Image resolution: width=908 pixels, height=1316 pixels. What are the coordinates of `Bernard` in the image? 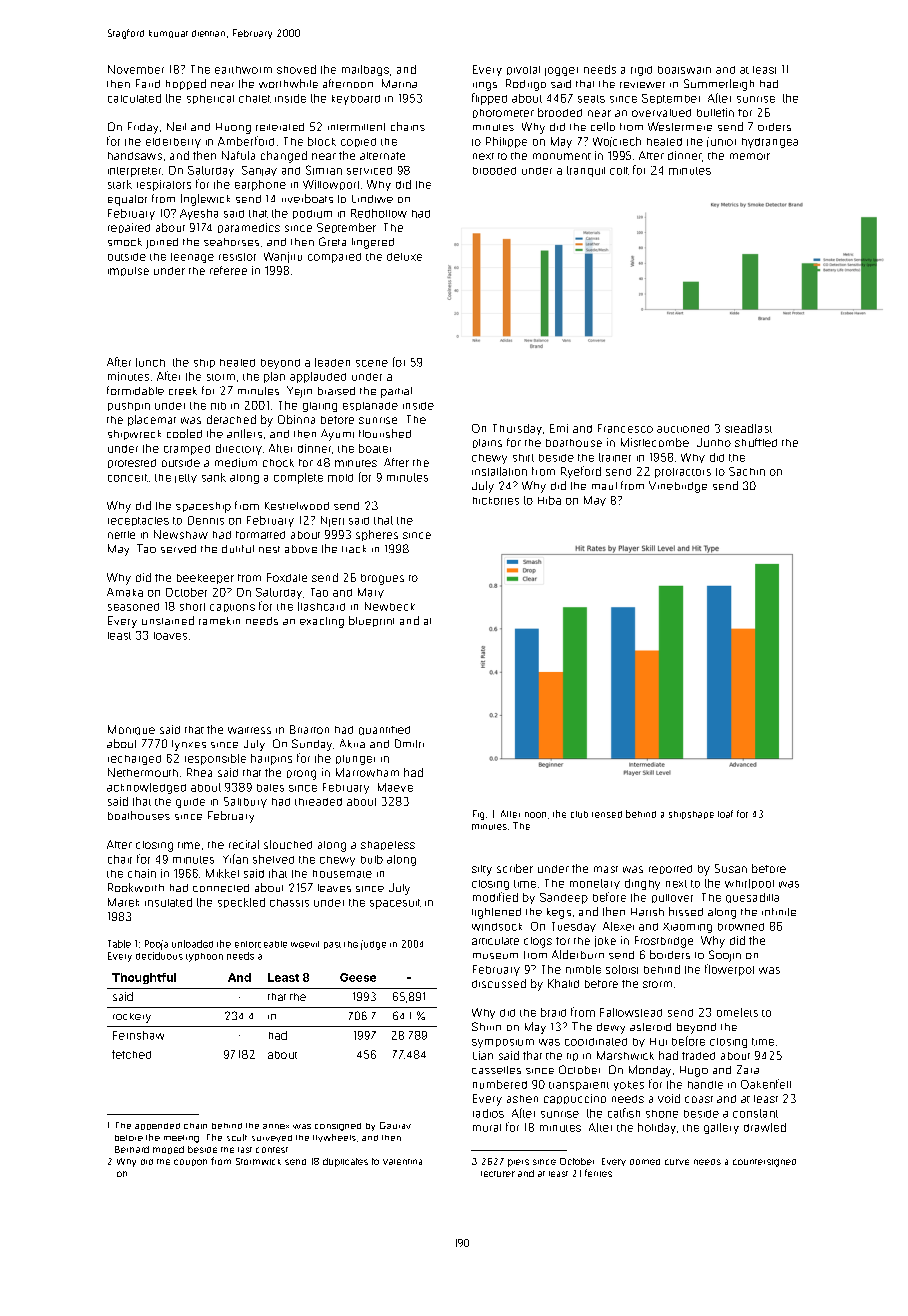 It's located at (132, 1149).
